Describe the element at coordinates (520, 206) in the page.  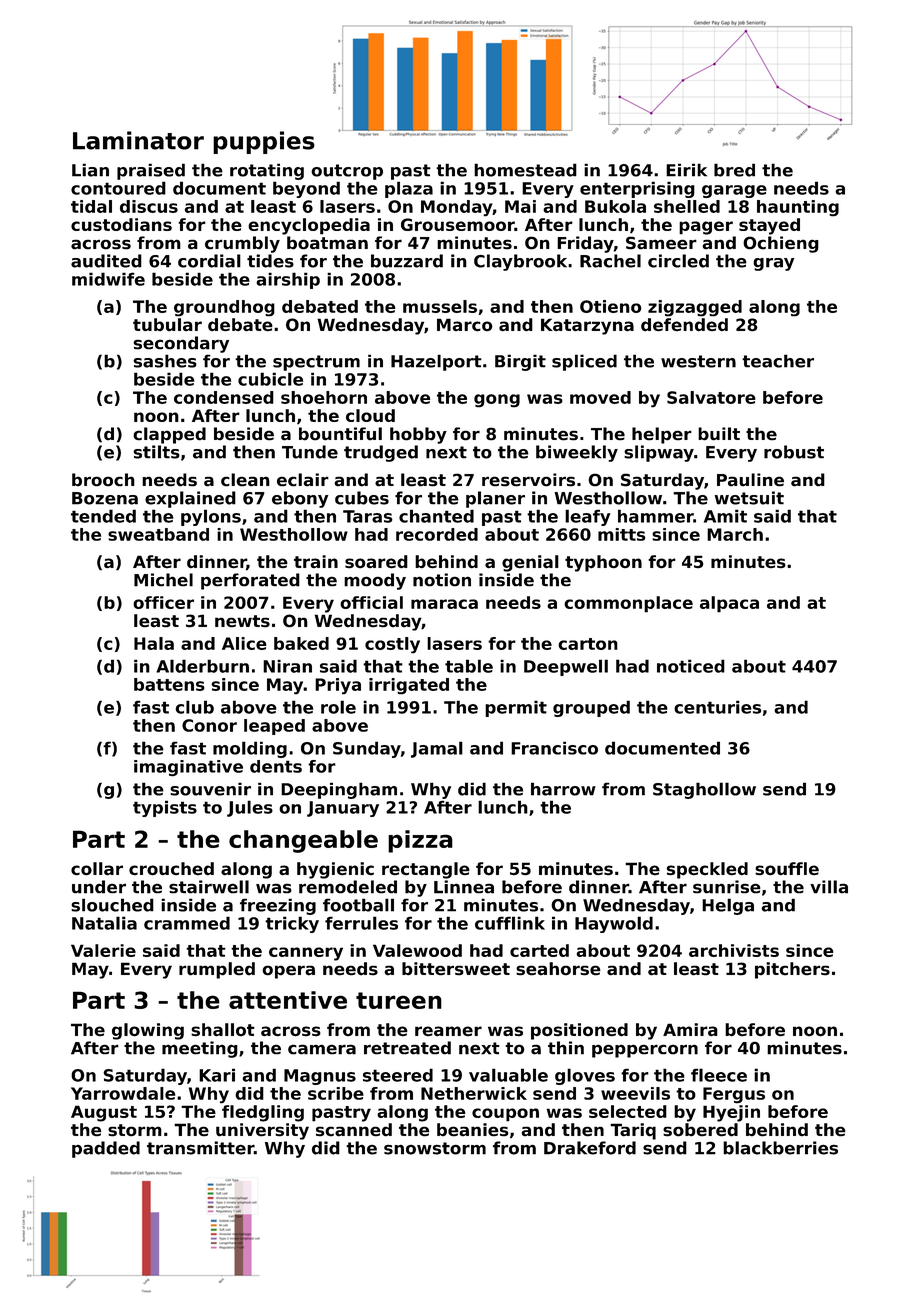
I see `Mai` at that location.
